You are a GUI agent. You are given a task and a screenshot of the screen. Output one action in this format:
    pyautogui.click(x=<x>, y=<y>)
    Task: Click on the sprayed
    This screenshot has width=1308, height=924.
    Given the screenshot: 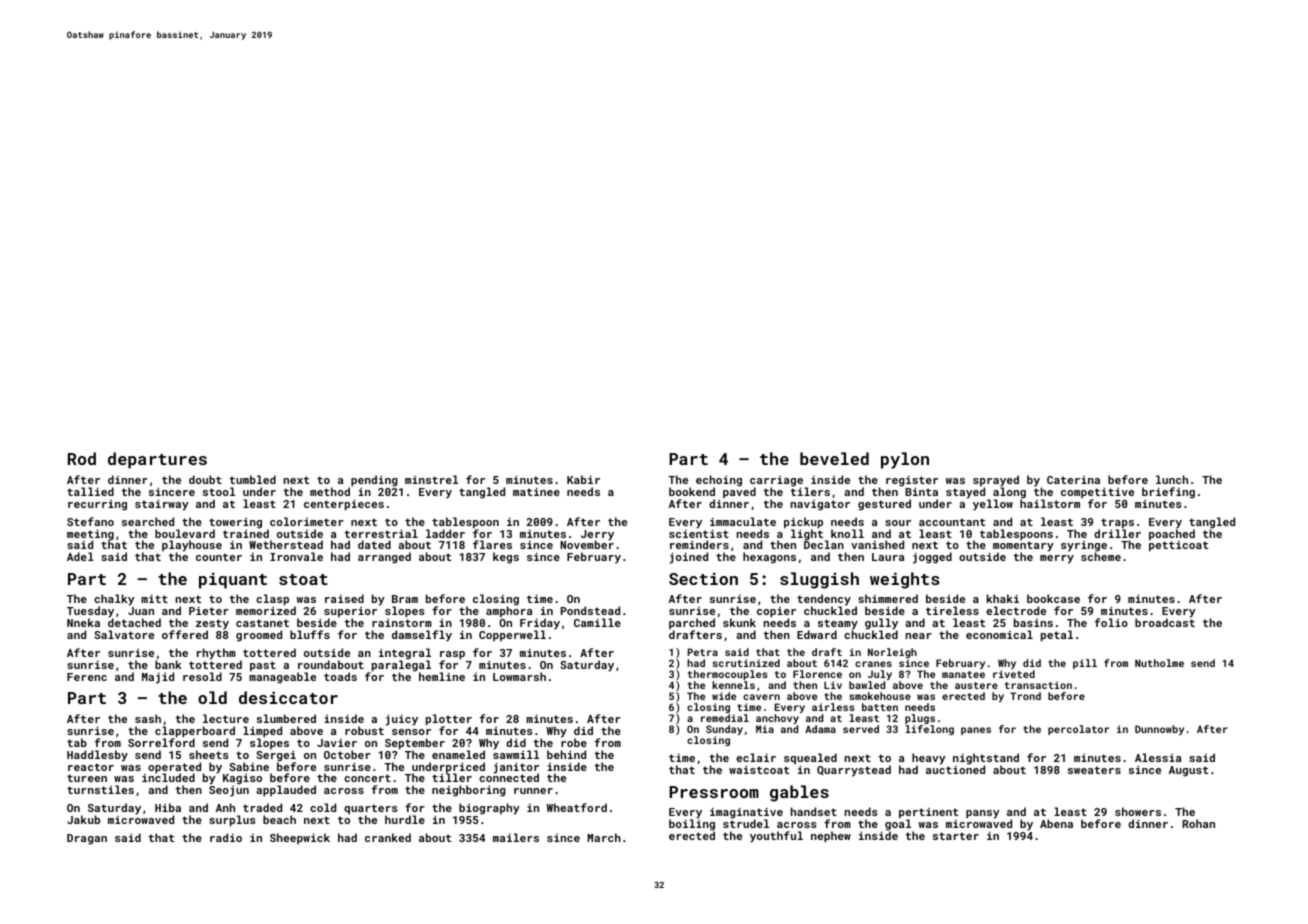 What is the action you would take?
    pyautogui.click(x=996, y=481)
